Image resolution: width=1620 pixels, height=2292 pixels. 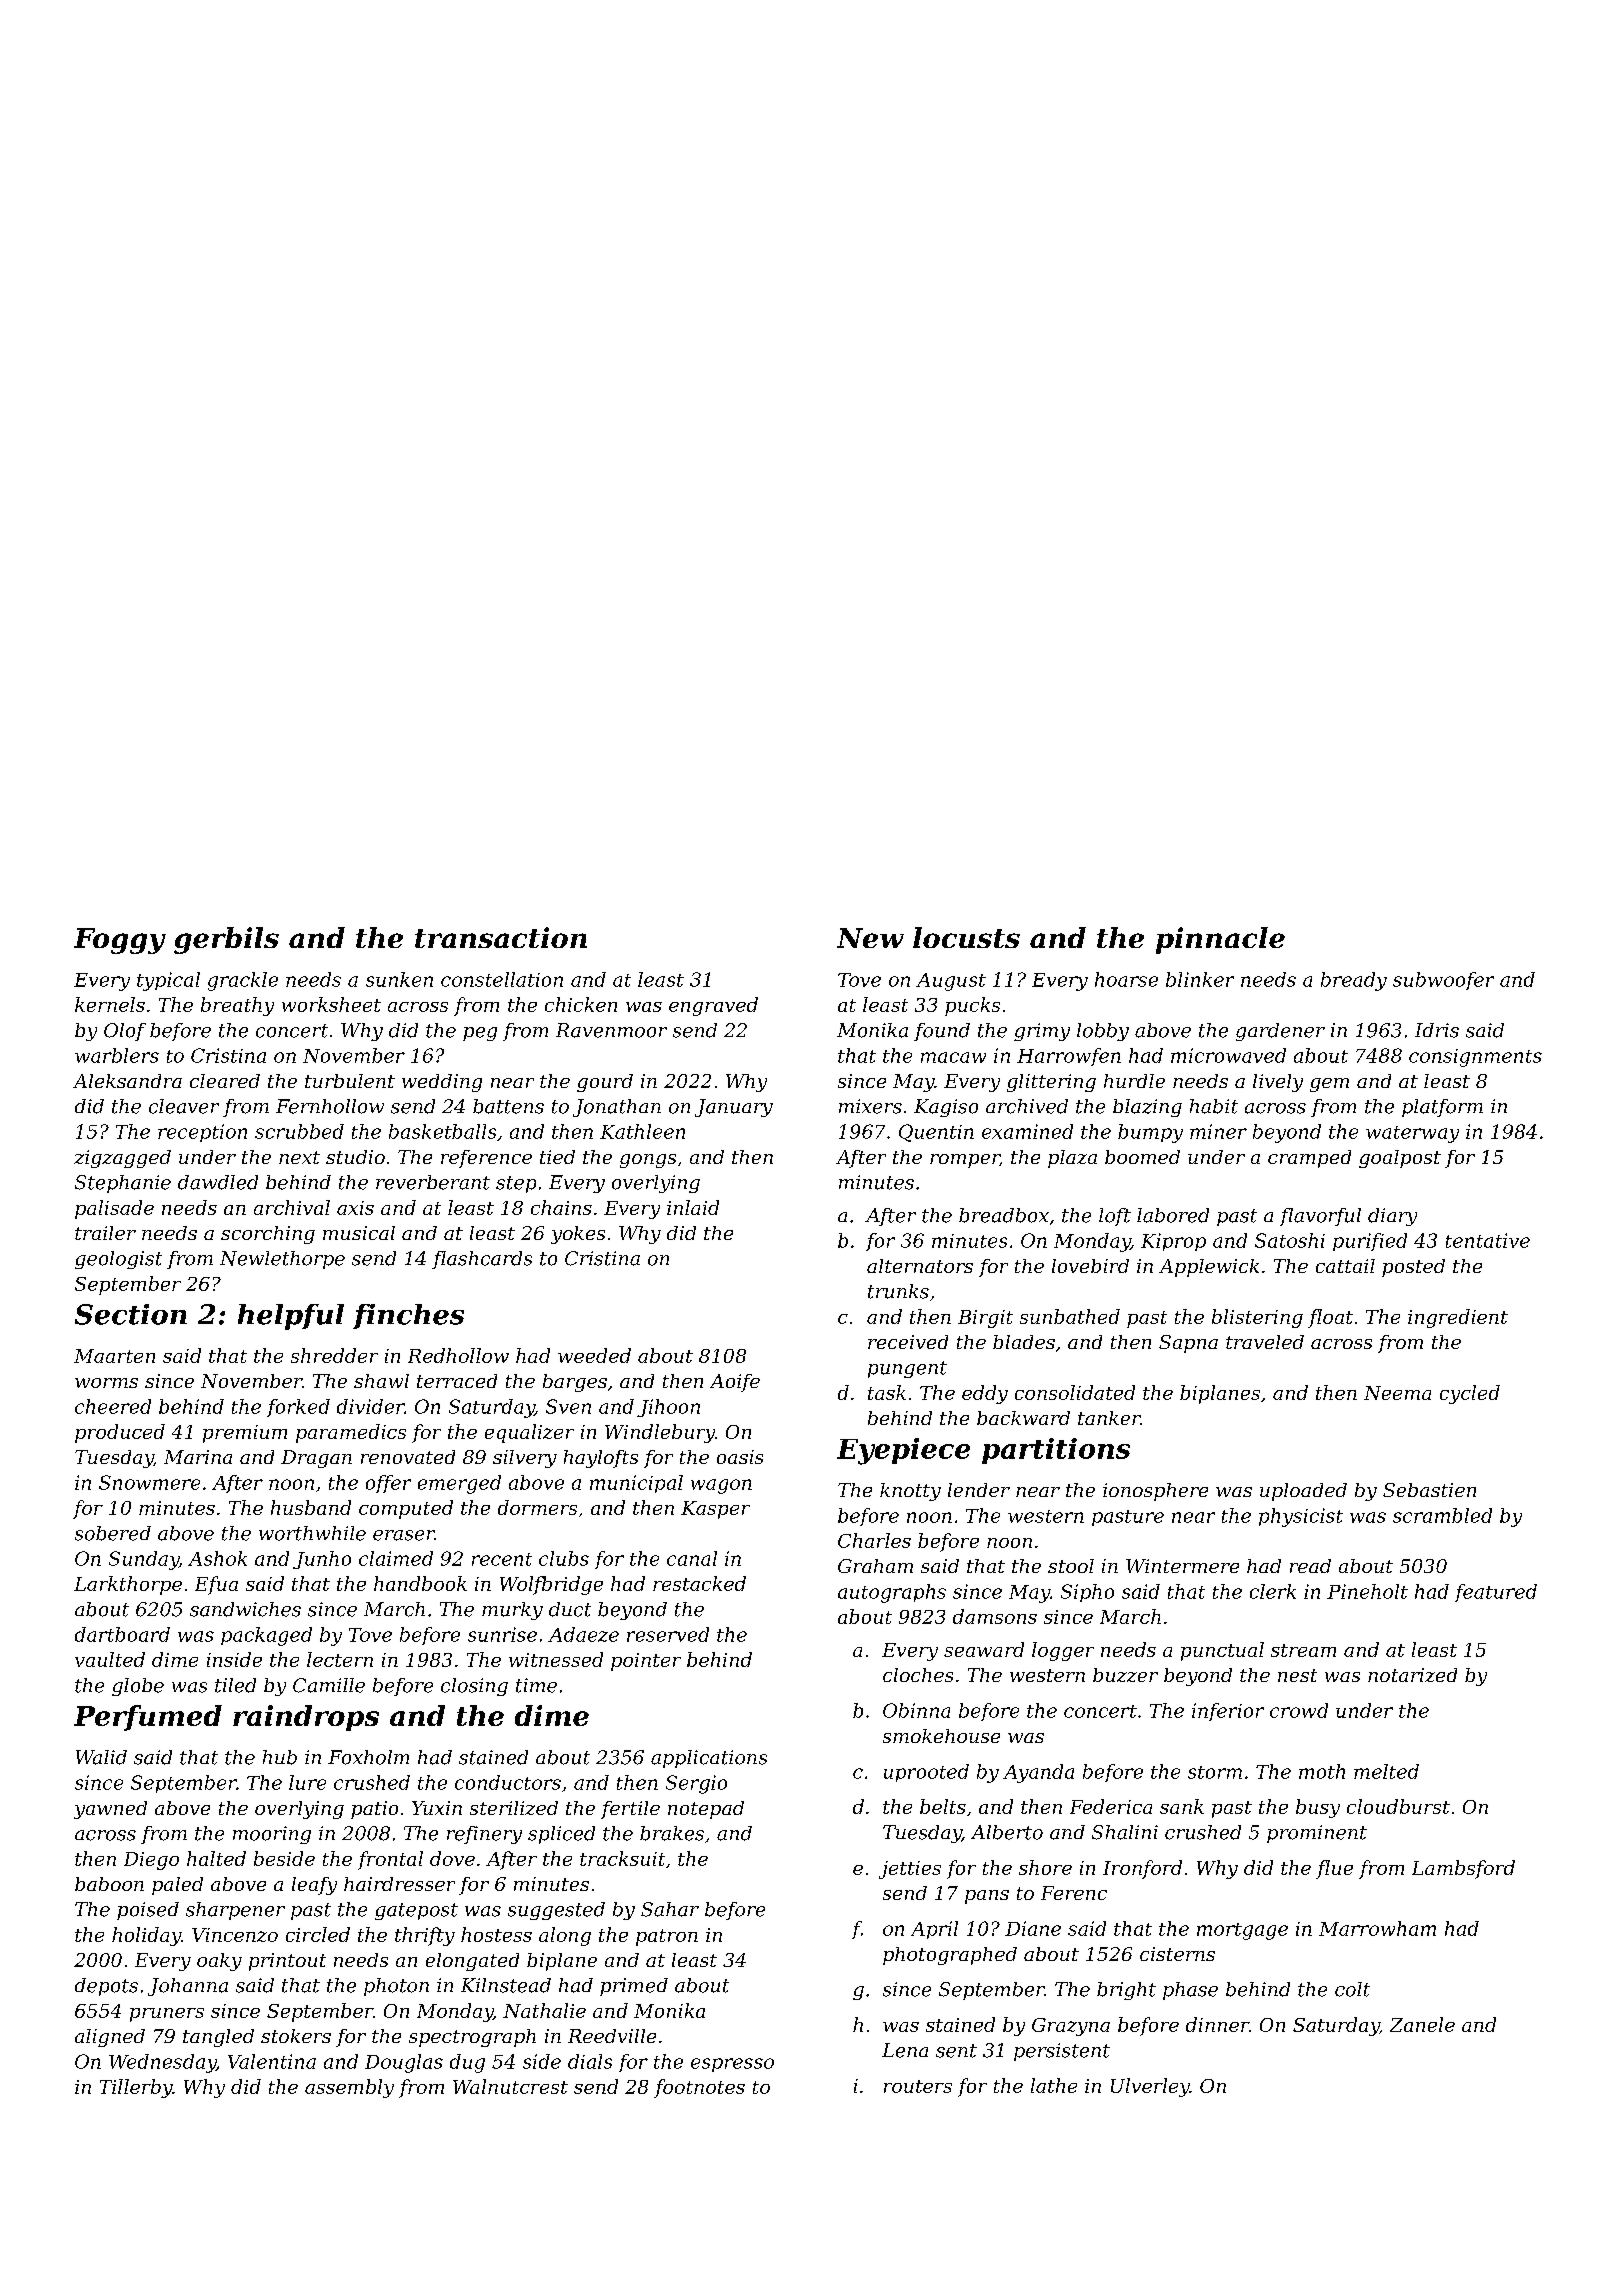 I want to click on Tillerby, so click(x=136, y=2088).
